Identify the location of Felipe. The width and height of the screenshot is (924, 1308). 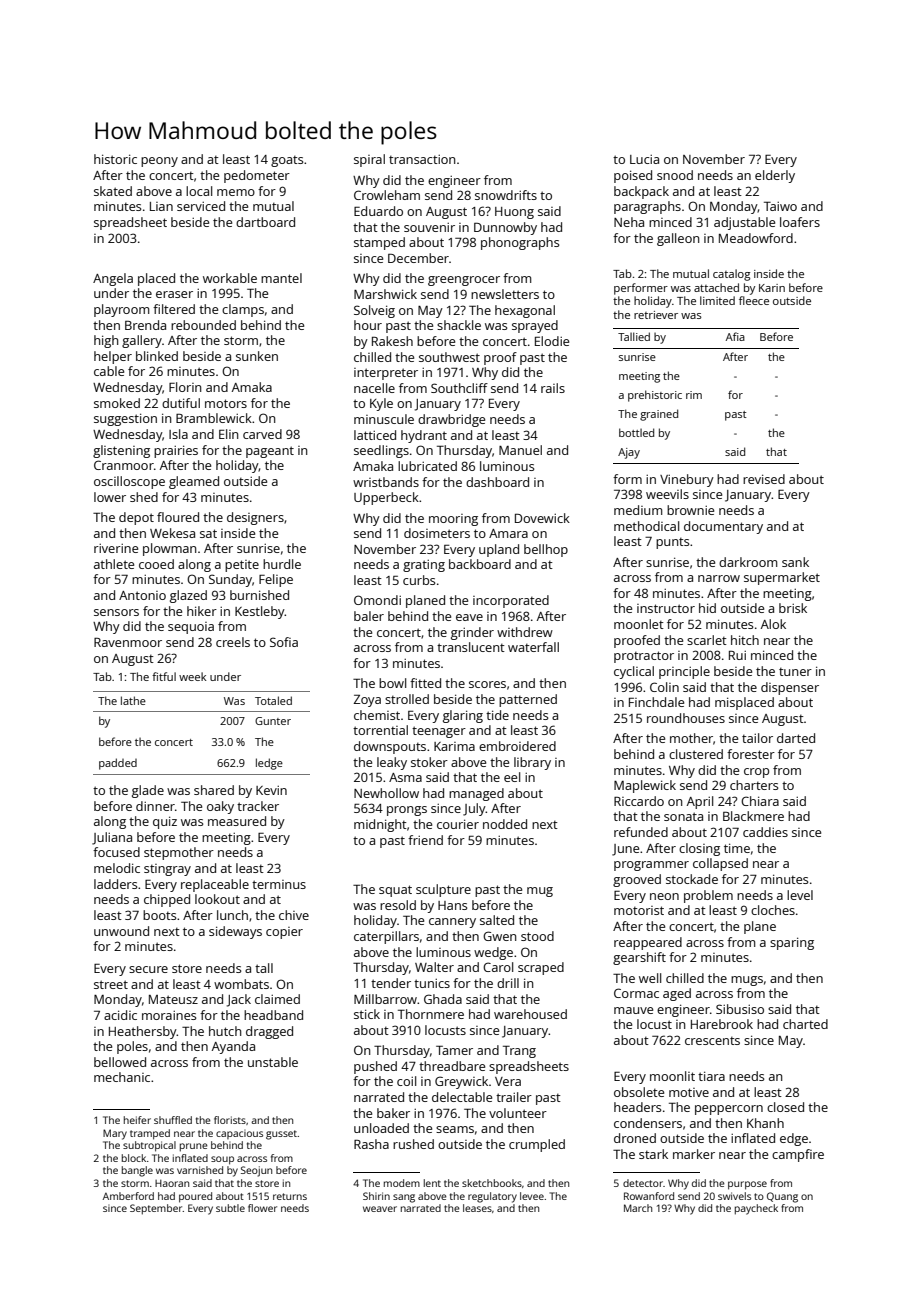
(276, 580).
